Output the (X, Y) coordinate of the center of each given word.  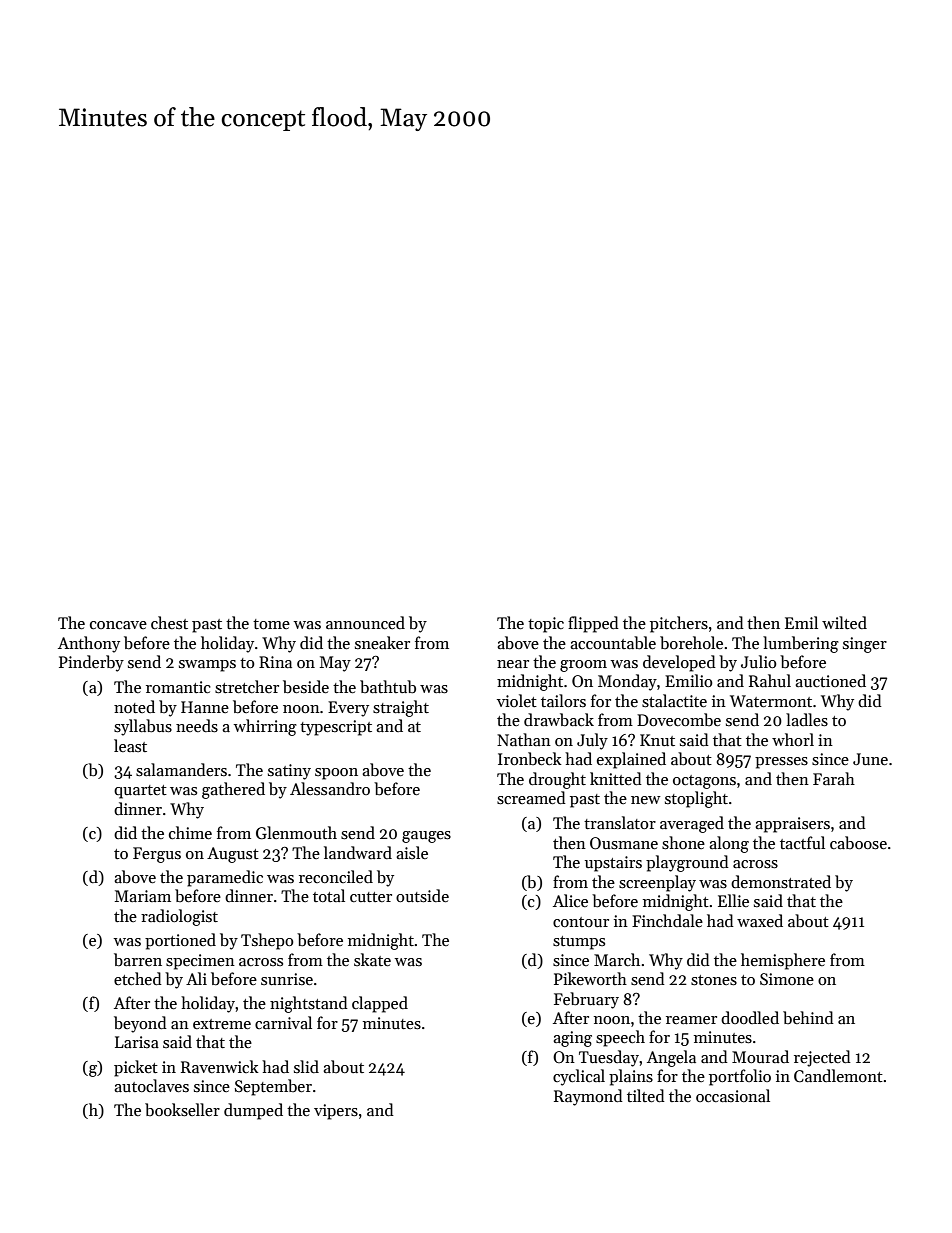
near (513, 664)
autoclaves (151, 1085)
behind (808, 1017)
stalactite (674, 701)
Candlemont (838, 1075)
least (130, 745)
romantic (178, 687)
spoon (336, 774)
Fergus (157, 855)
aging (572, 1039)
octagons (704, 782)
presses (781, 763)
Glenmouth (296, 833)
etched (138, 978)
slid (306, 1066)
